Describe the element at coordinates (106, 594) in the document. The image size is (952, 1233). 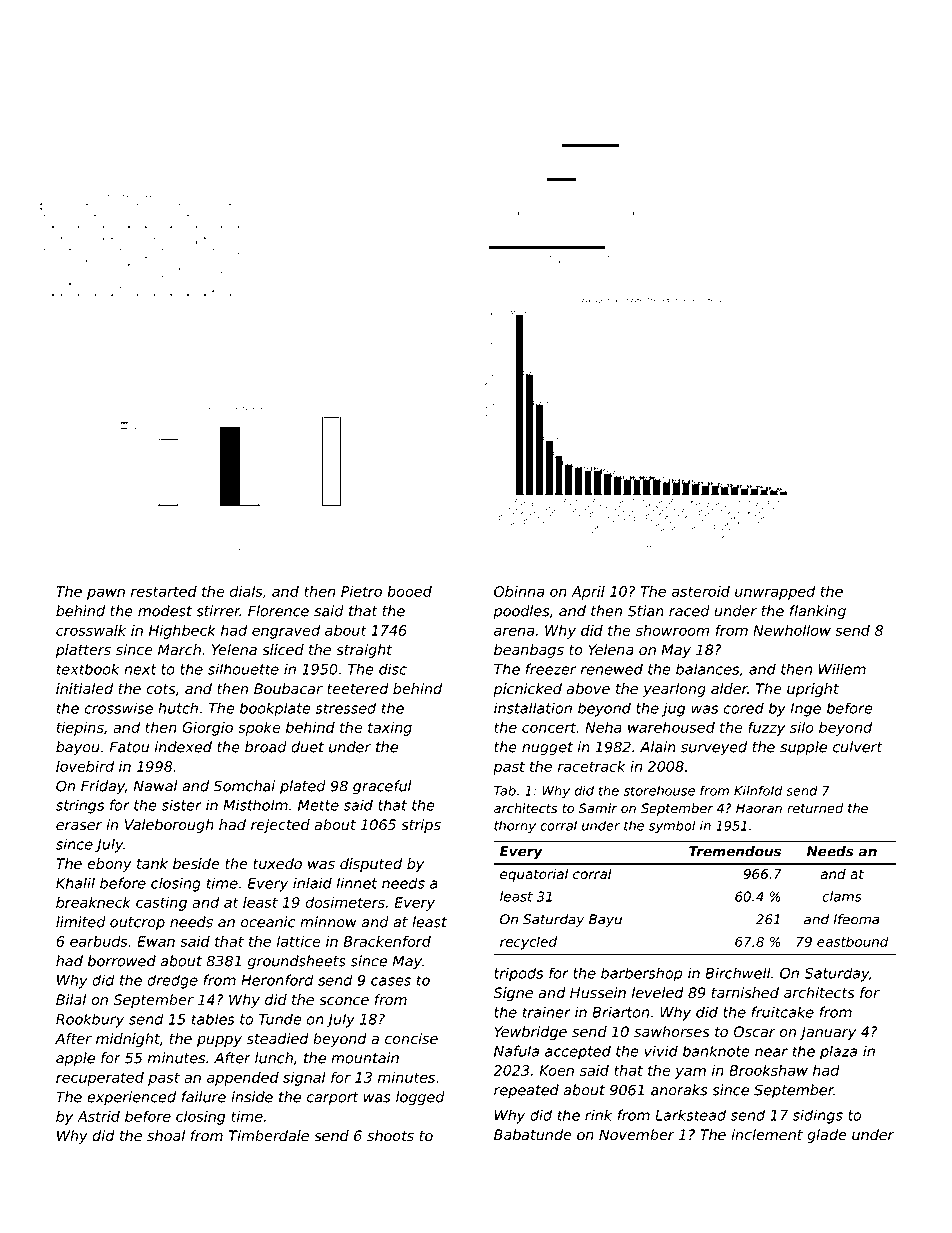
I see `pawn` at that location.
